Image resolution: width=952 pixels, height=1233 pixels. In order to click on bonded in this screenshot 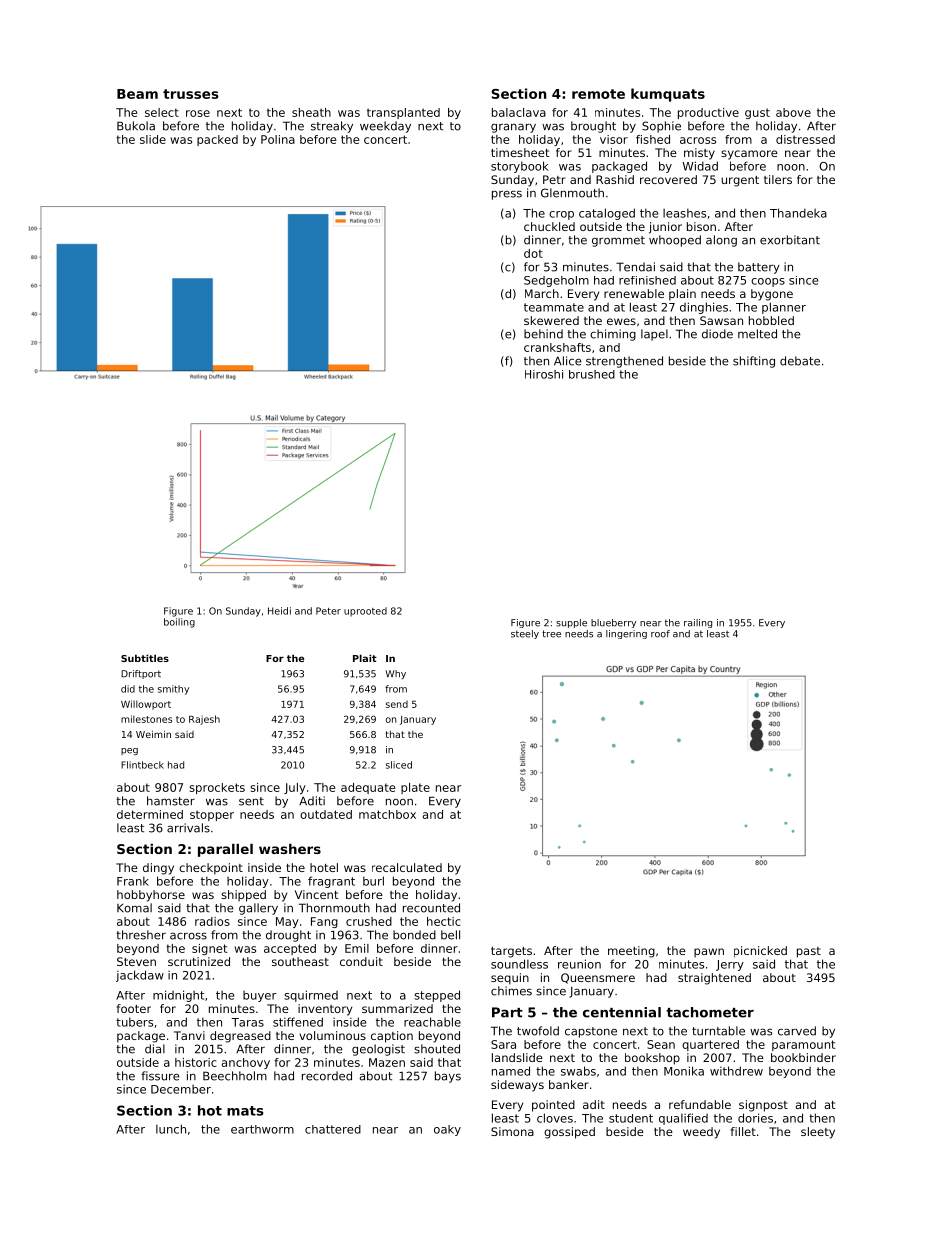, I will do `click(414, 935)`.
